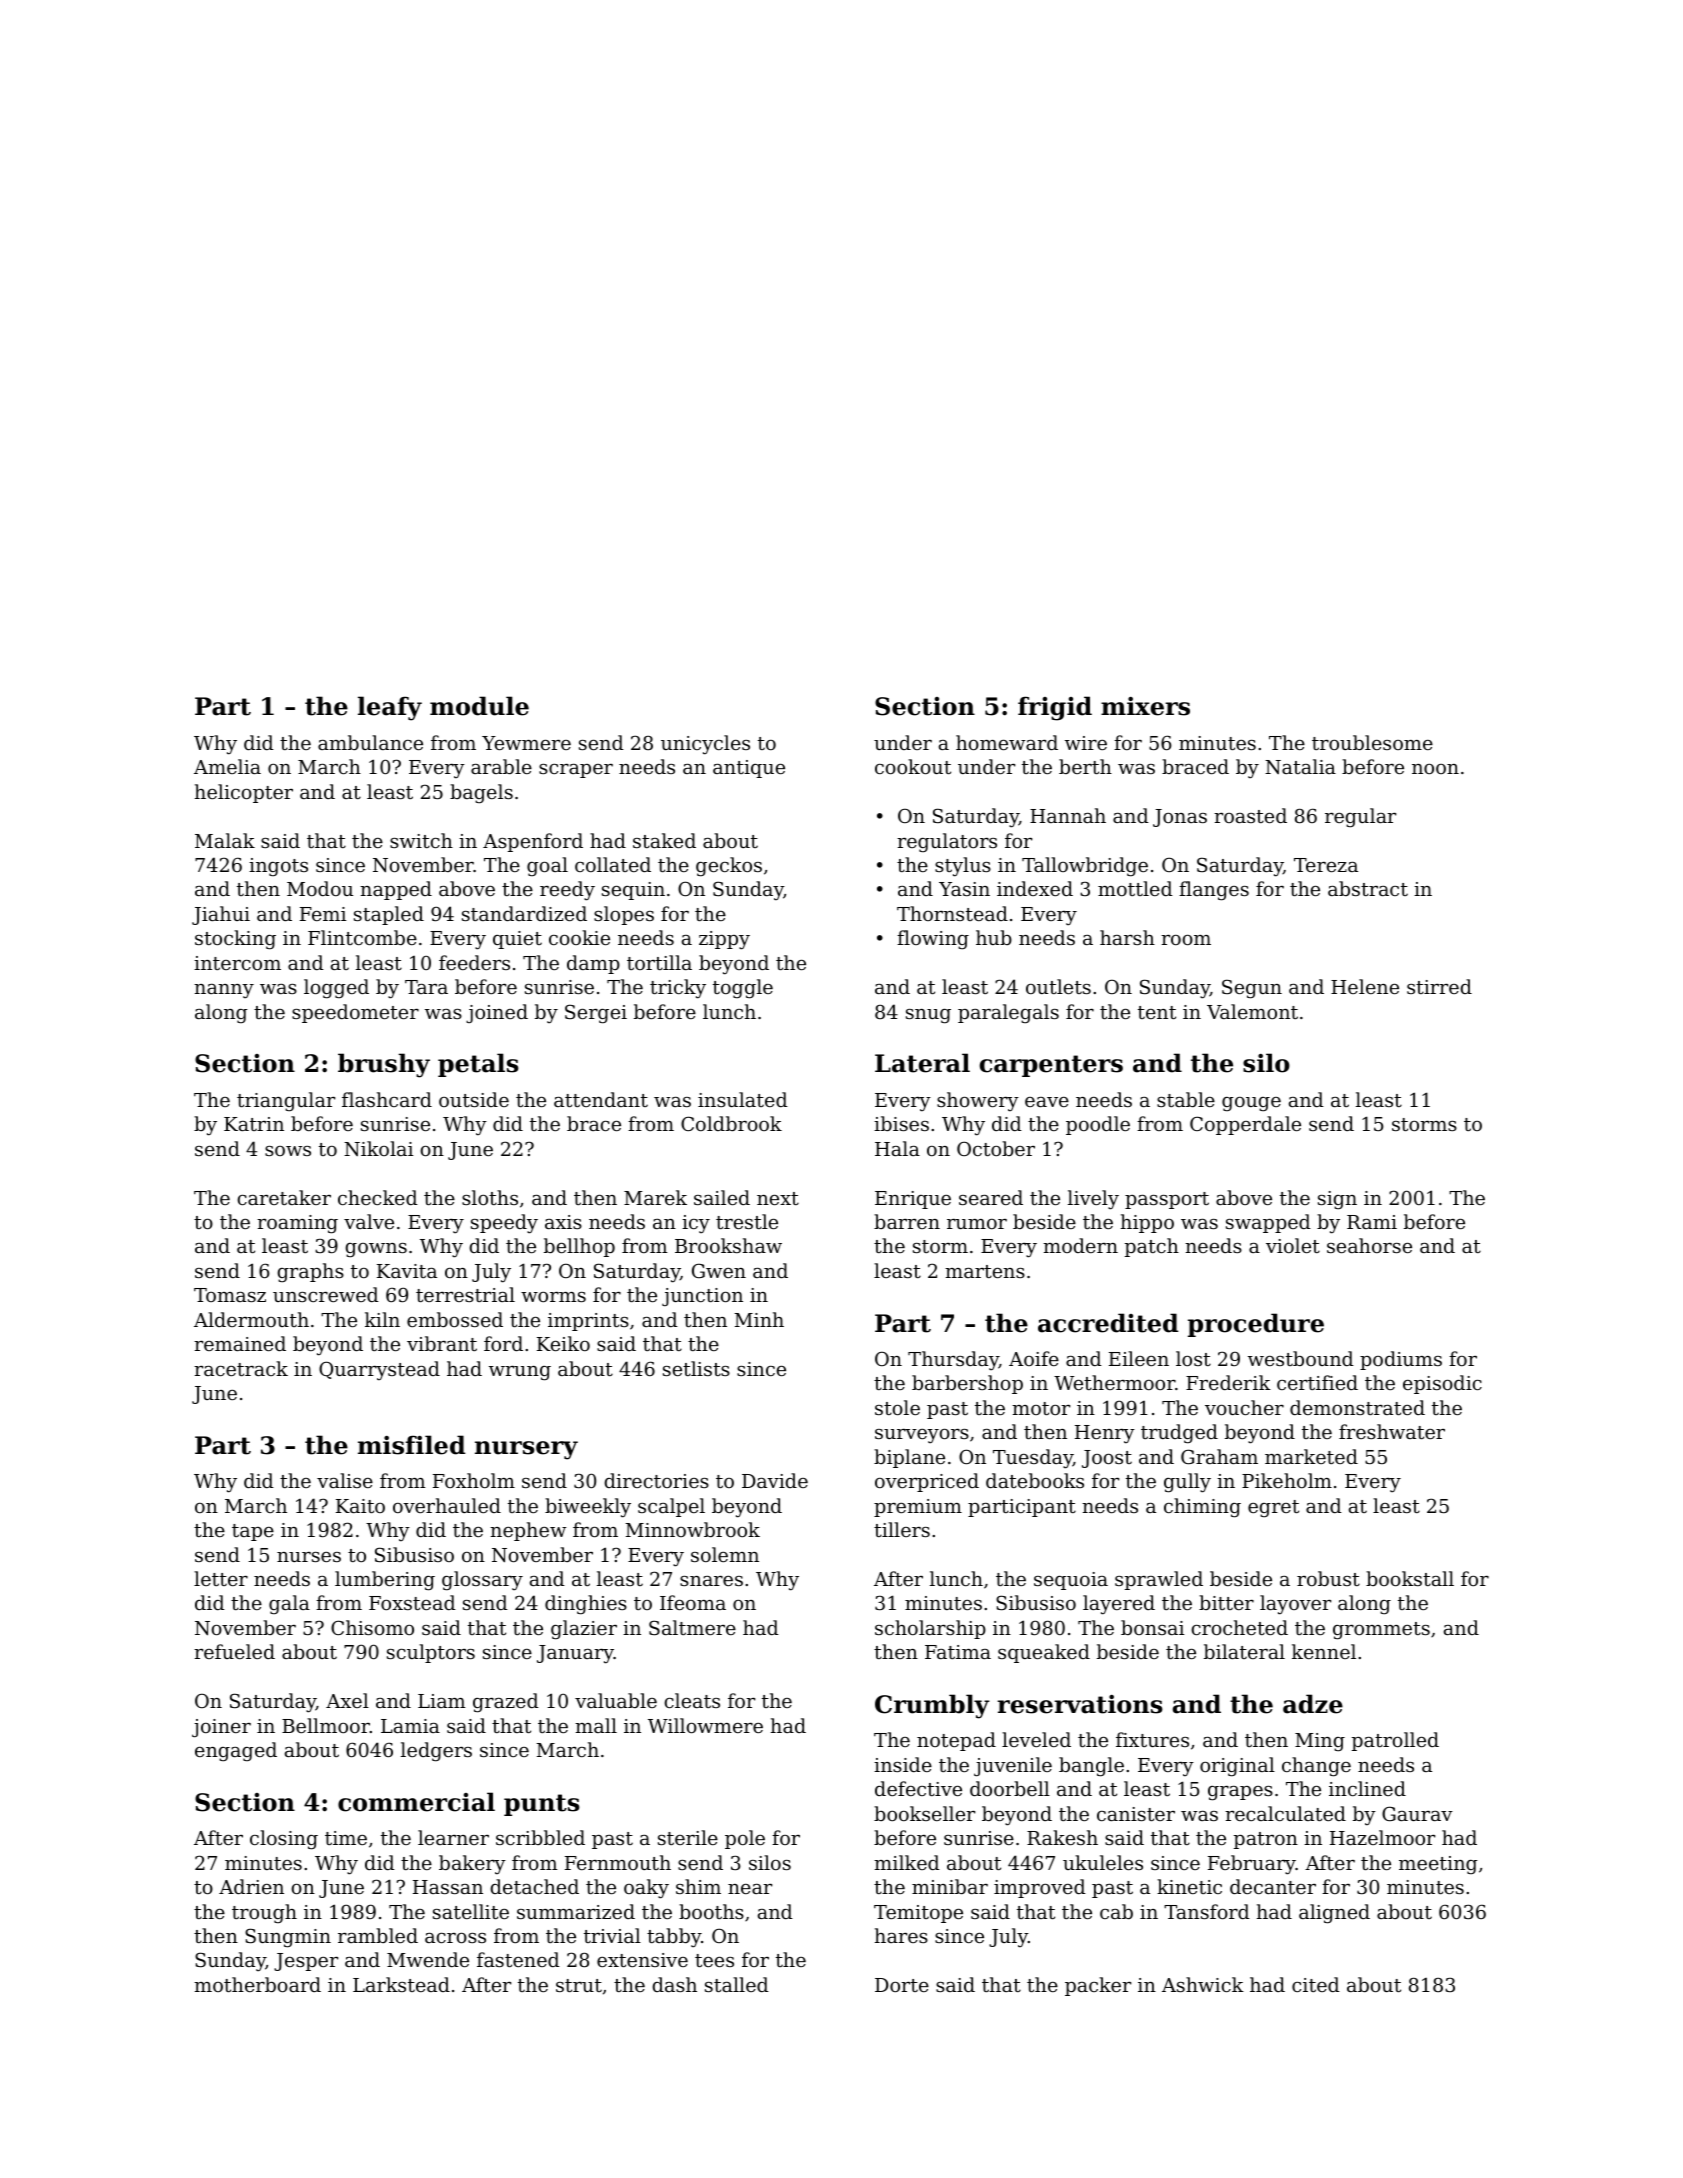 This screenshot has height=2178, width=1683. What do you see at coordinates (370, 742) in the screenshot?
I see `ambulance` at bounding box center [370, 742].
